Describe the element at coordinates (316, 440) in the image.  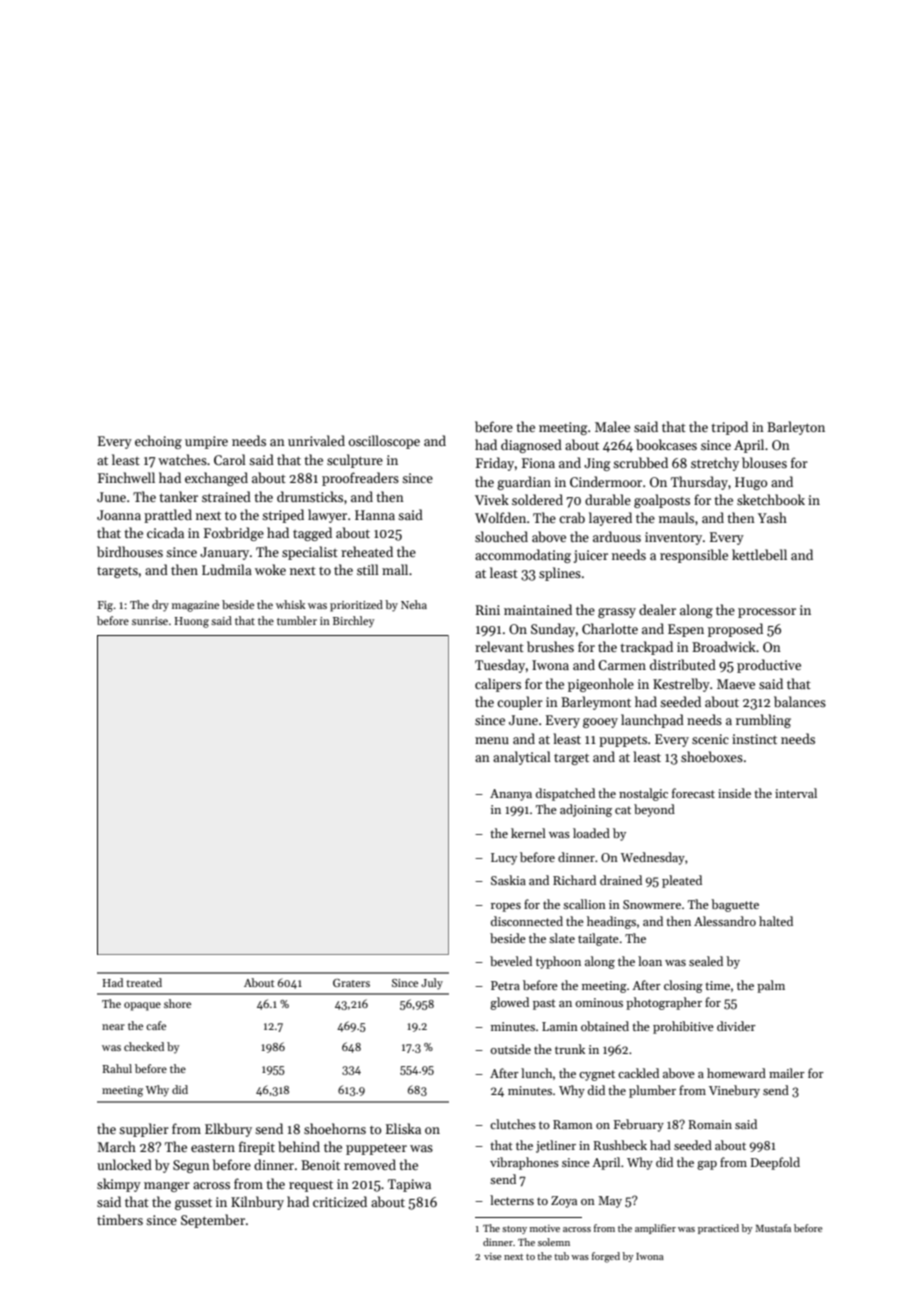
I see `unrivaled` at that location.
